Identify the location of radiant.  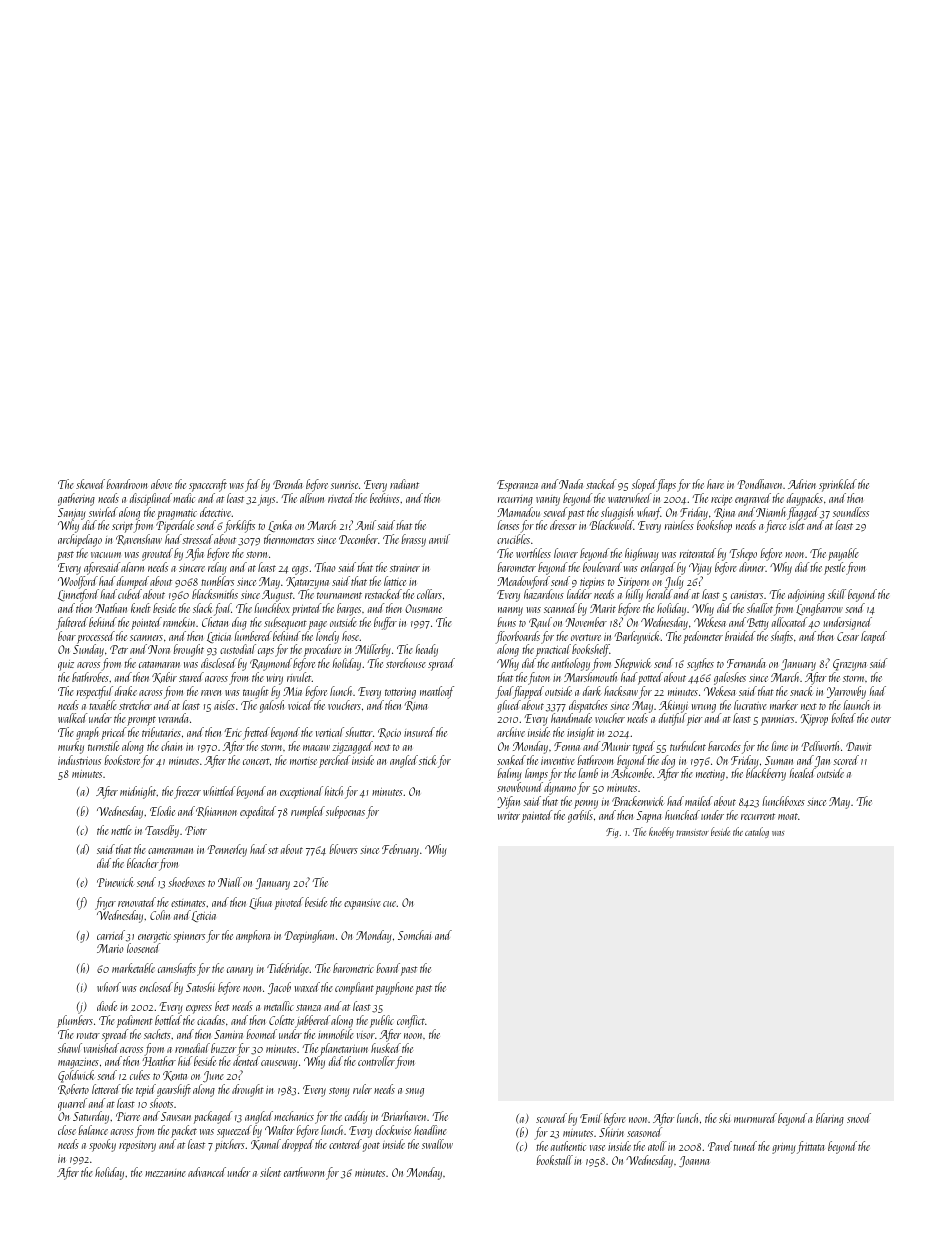
(404, 484).
